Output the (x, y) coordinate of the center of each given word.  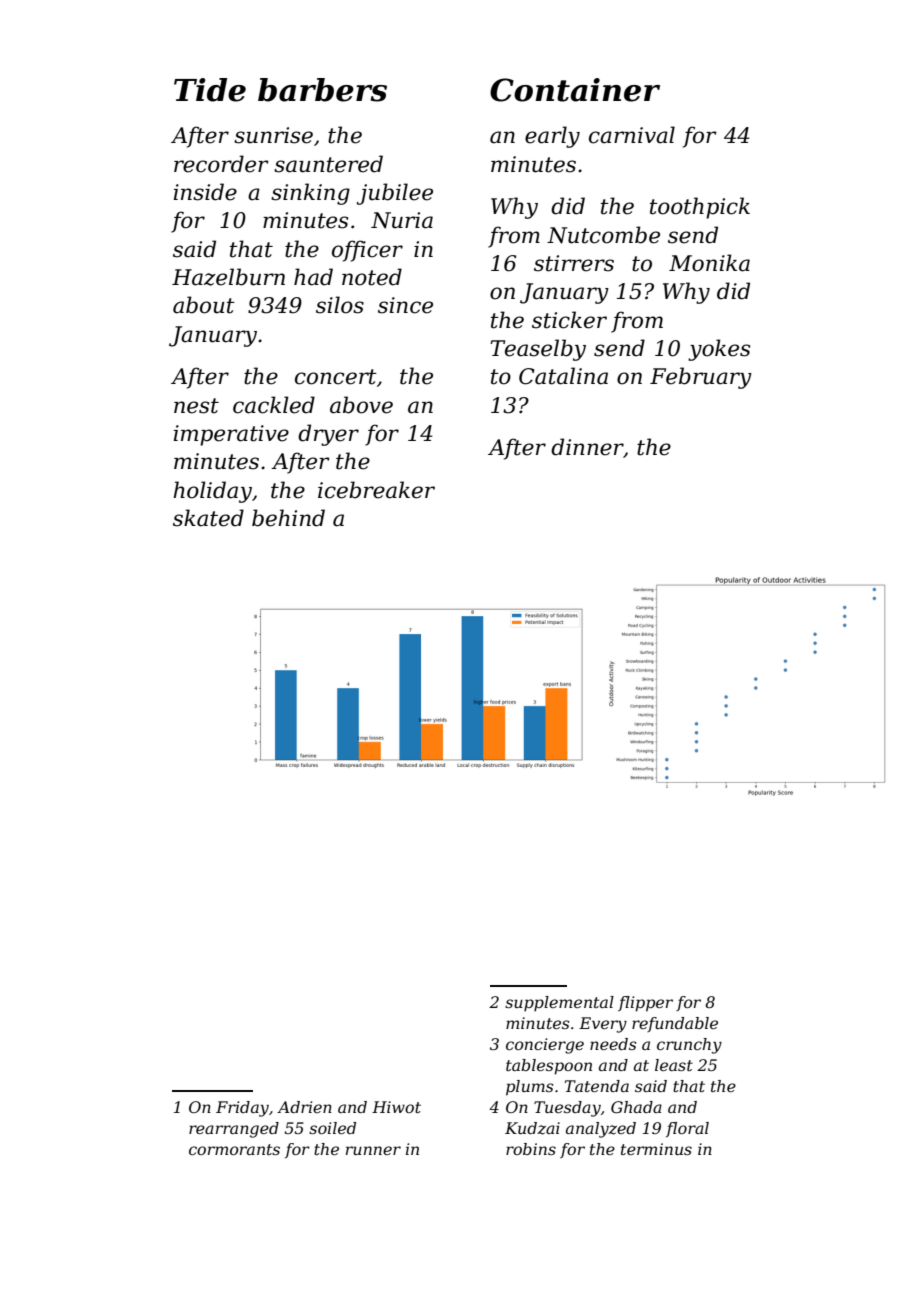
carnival (632, 135)
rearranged (234, 1130)
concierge (545, 1046)
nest (196, 406)
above (361, 405)
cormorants (234, 1149)
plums (530, 1088)
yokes (719, 350)
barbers (322, 90)
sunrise (273, 135)
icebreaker (376, 490)
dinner (587, 448)
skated (208, 518)
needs (613, 1044)
